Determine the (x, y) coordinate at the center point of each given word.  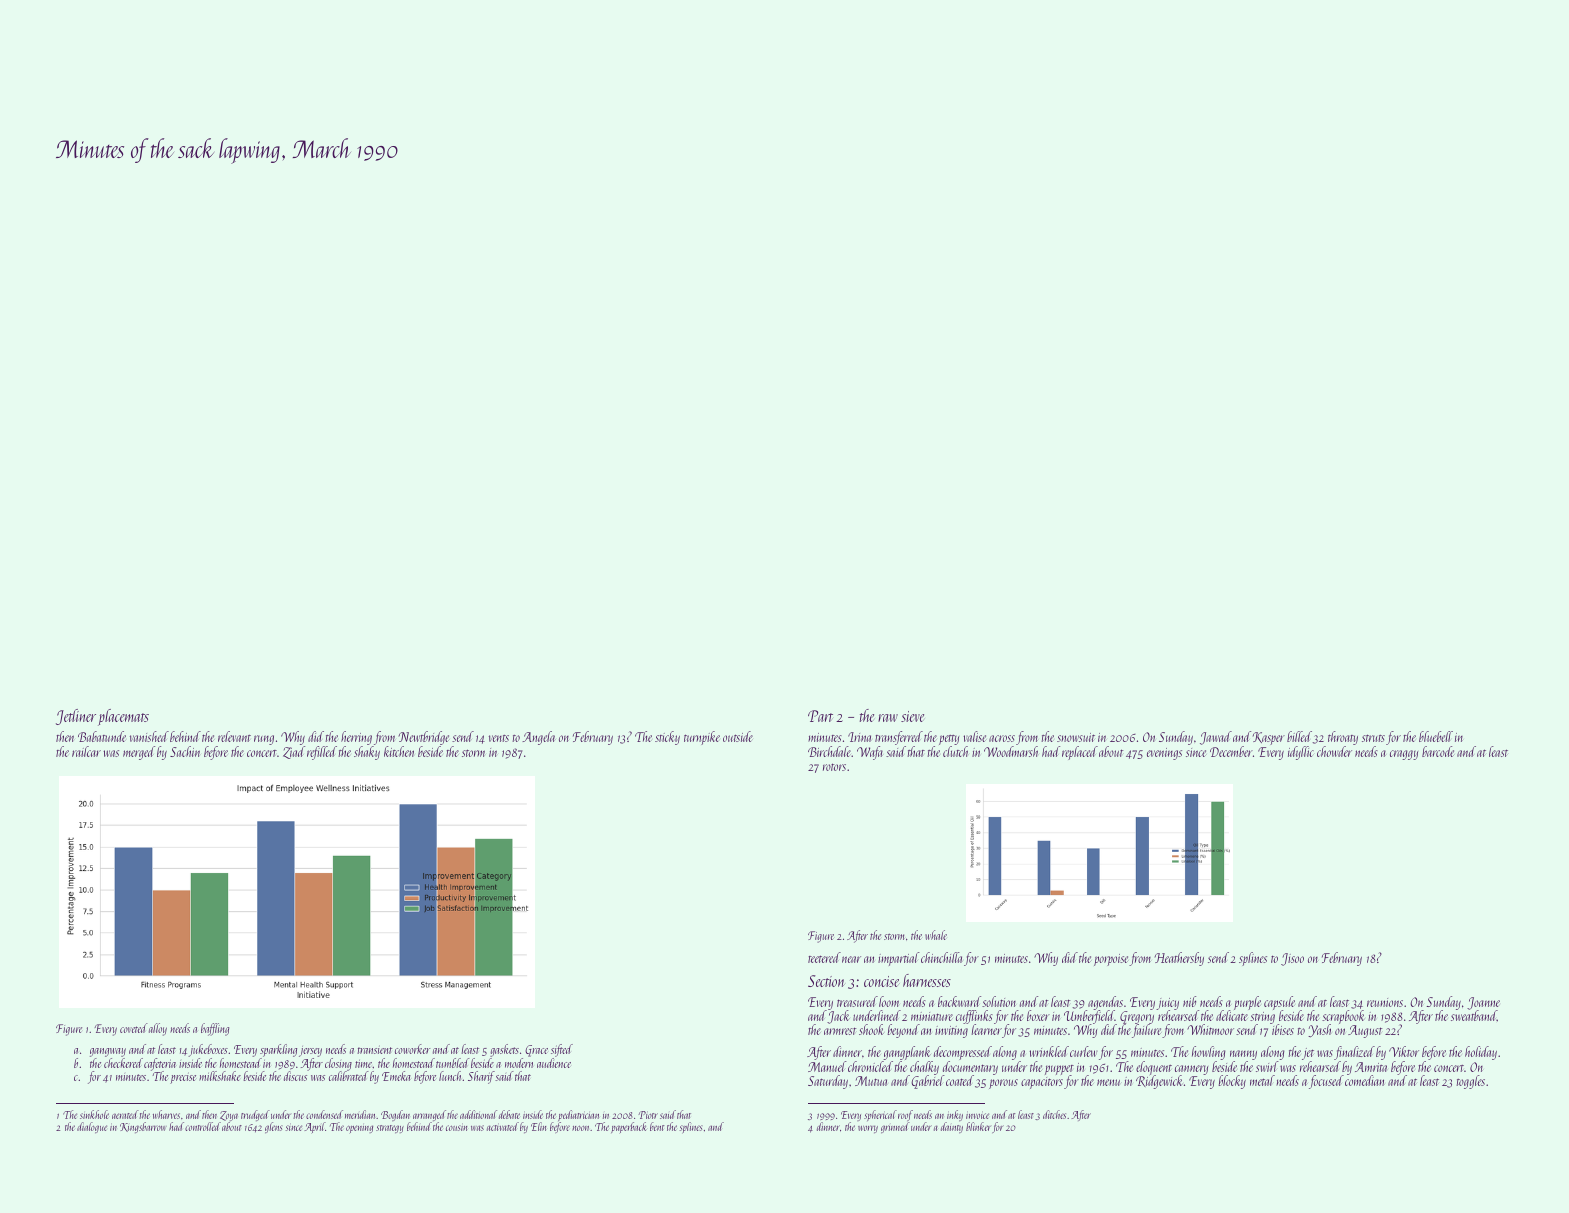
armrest (840, 1031)
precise (183, 1078)
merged (139, 753)
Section (826, 981)
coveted (134, 1028)
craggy (1404, 755)
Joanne (1483, 1003)
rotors (834, 767)
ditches (1054, 1114)
